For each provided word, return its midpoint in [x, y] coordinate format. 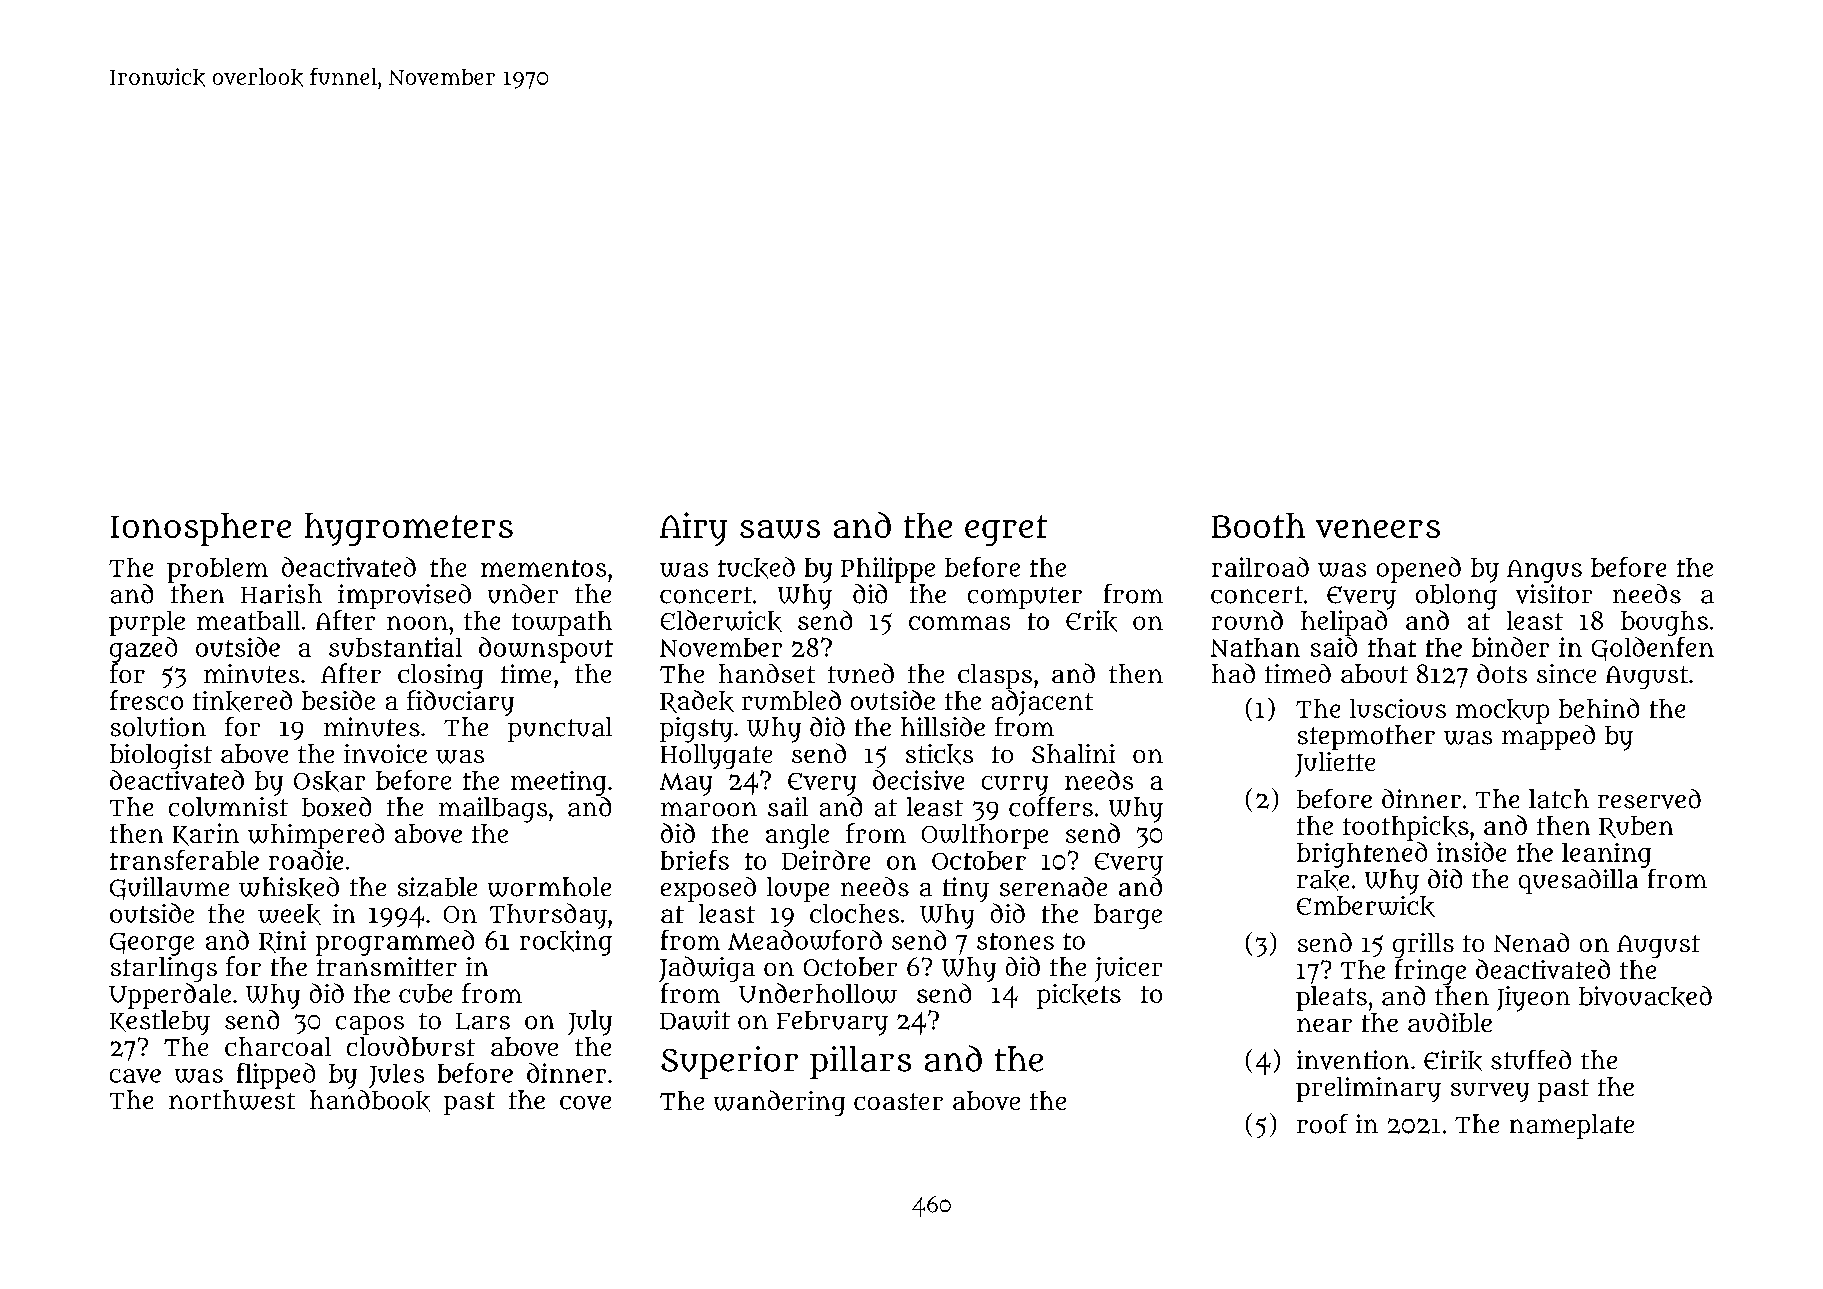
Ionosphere [201, 529]
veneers [1378, 528]
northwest [232, 1100]
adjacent [1042, 703]
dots [1502, 673]
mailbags [493, 810]
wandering [779, 1103]
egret [1006, 530]
